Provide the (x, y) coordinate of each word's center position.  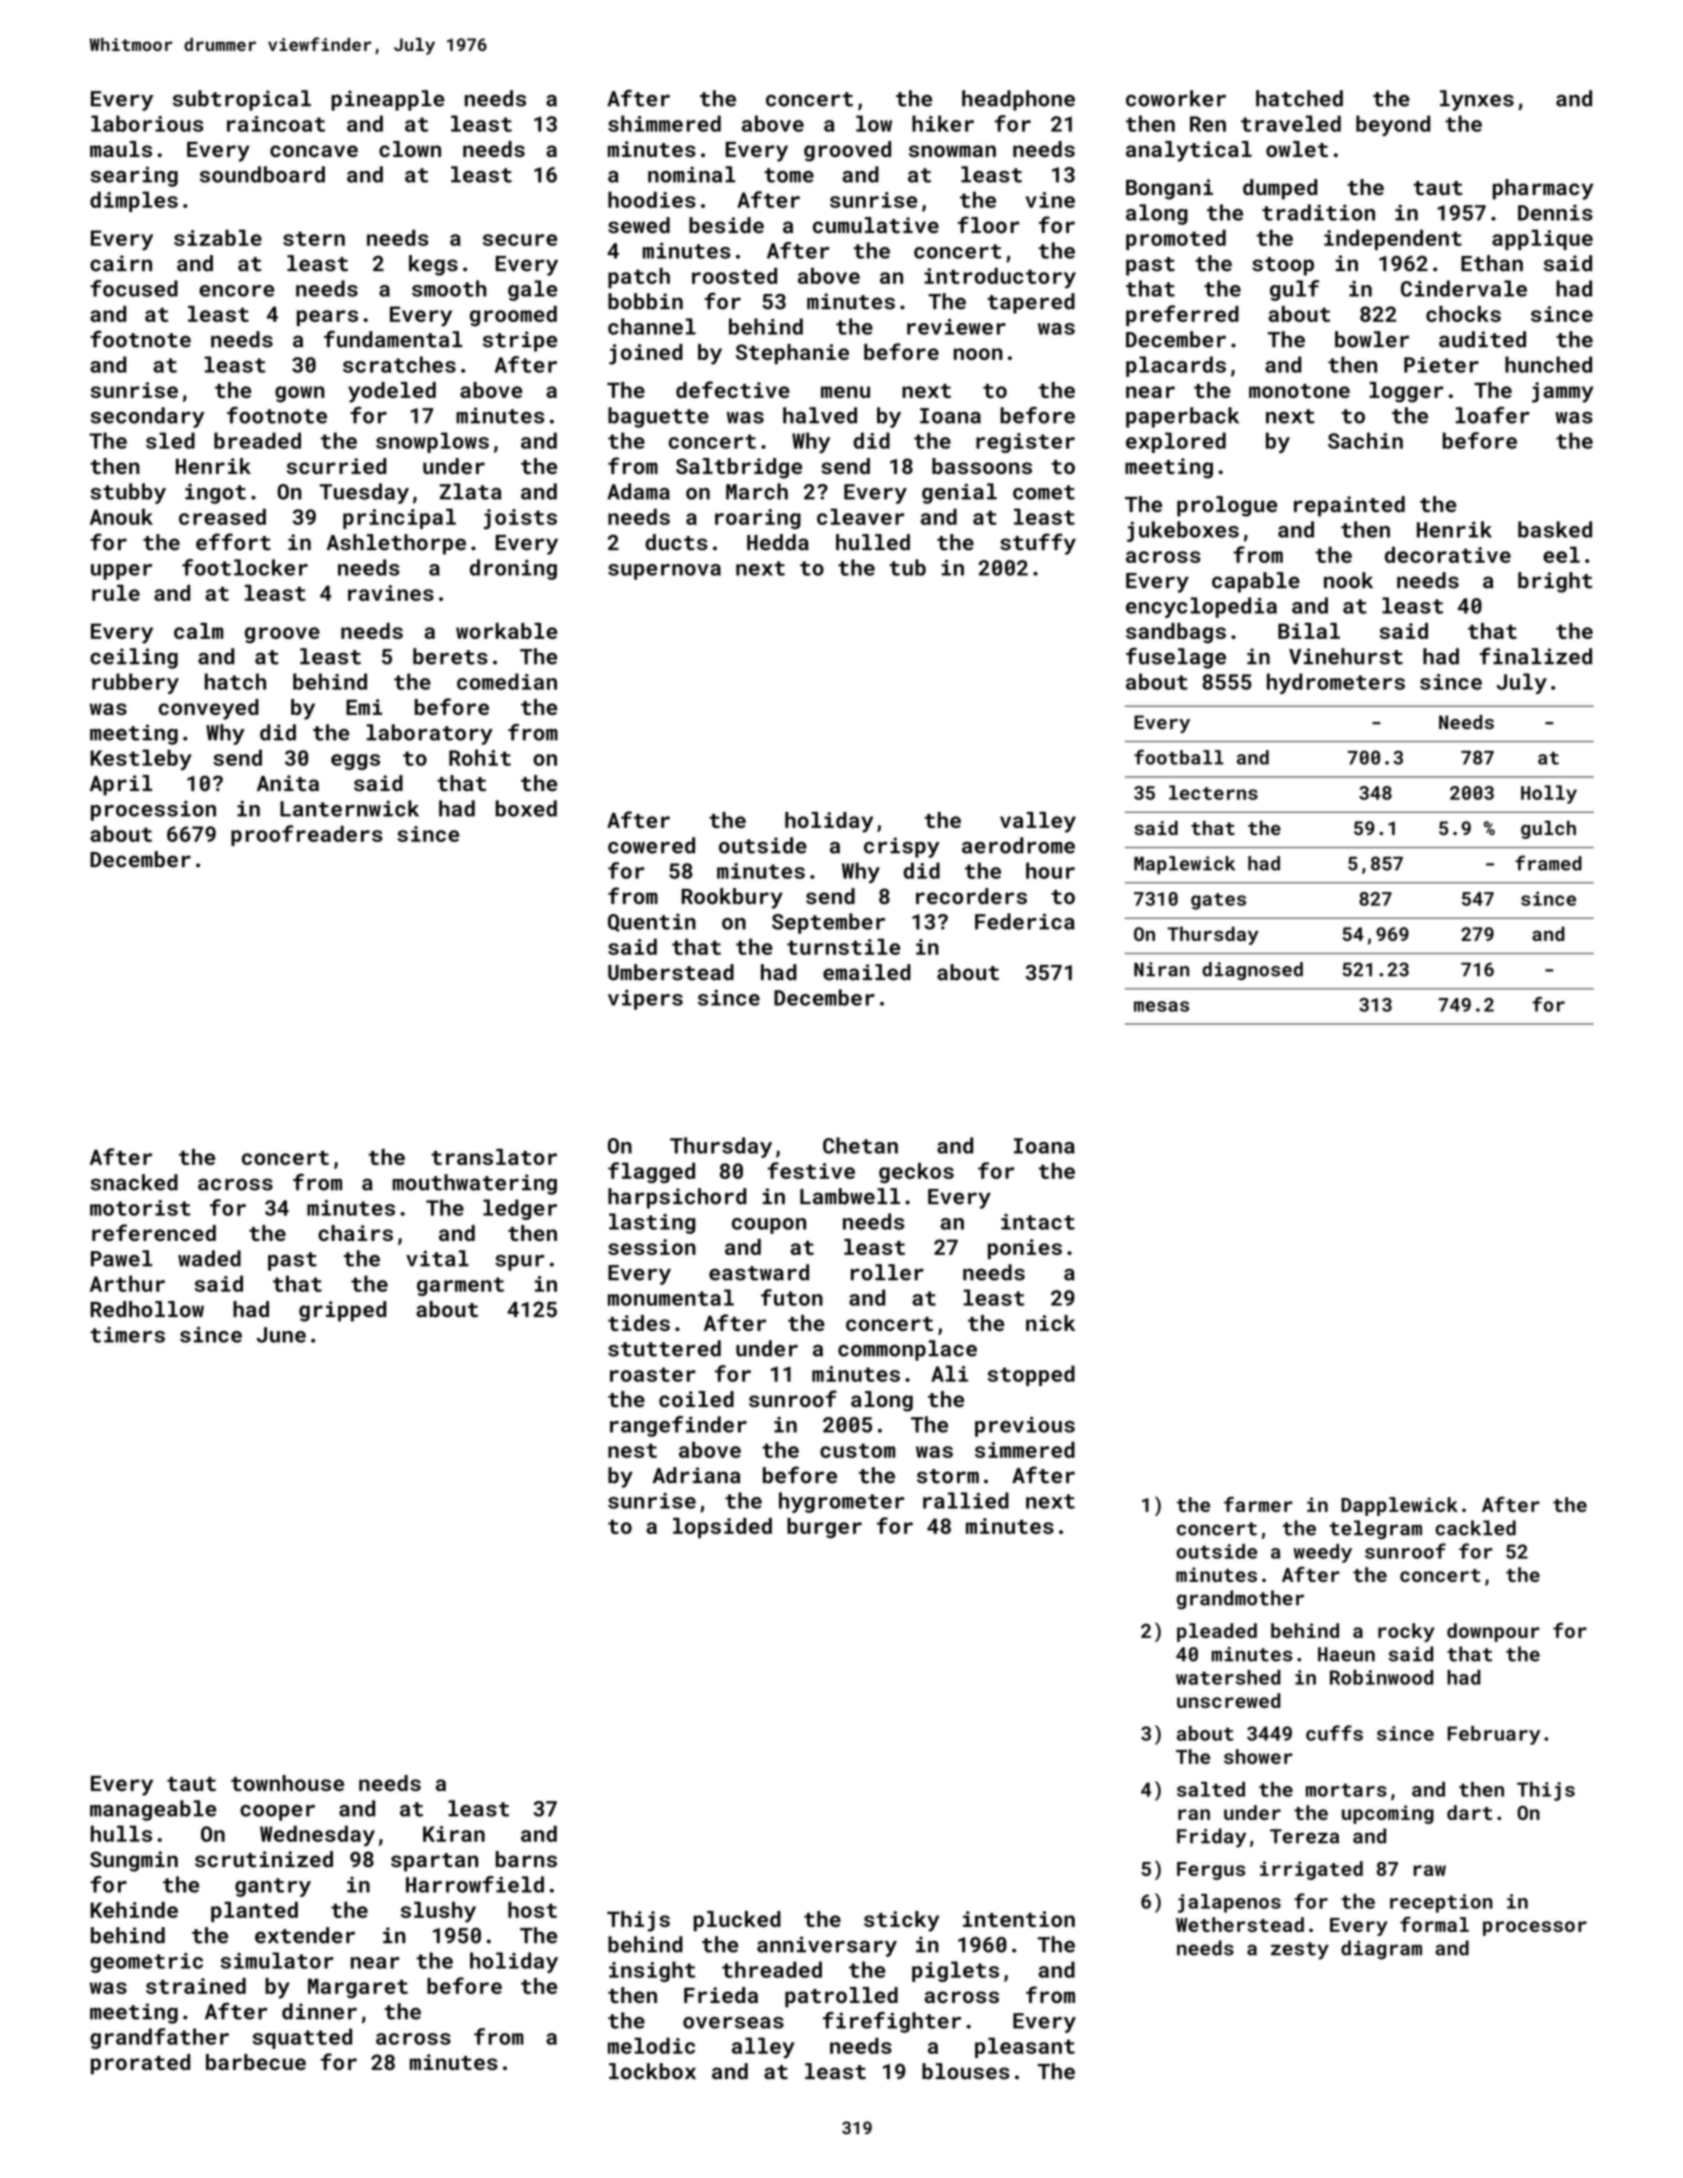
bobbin (645, 301)
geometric (146, 1963)
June (281, 1335)
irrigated (1311, 1870)
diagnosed (1252, 971)
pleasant (1025, 2047)
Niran (1161, 969)
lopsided (722, 1528)
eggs (355, 762)
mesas (1161, 1006)
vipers (645, 1000)
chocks (1463, 314)
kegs (433, 265)
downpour (1493, 1632)
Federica (1025, 921)
